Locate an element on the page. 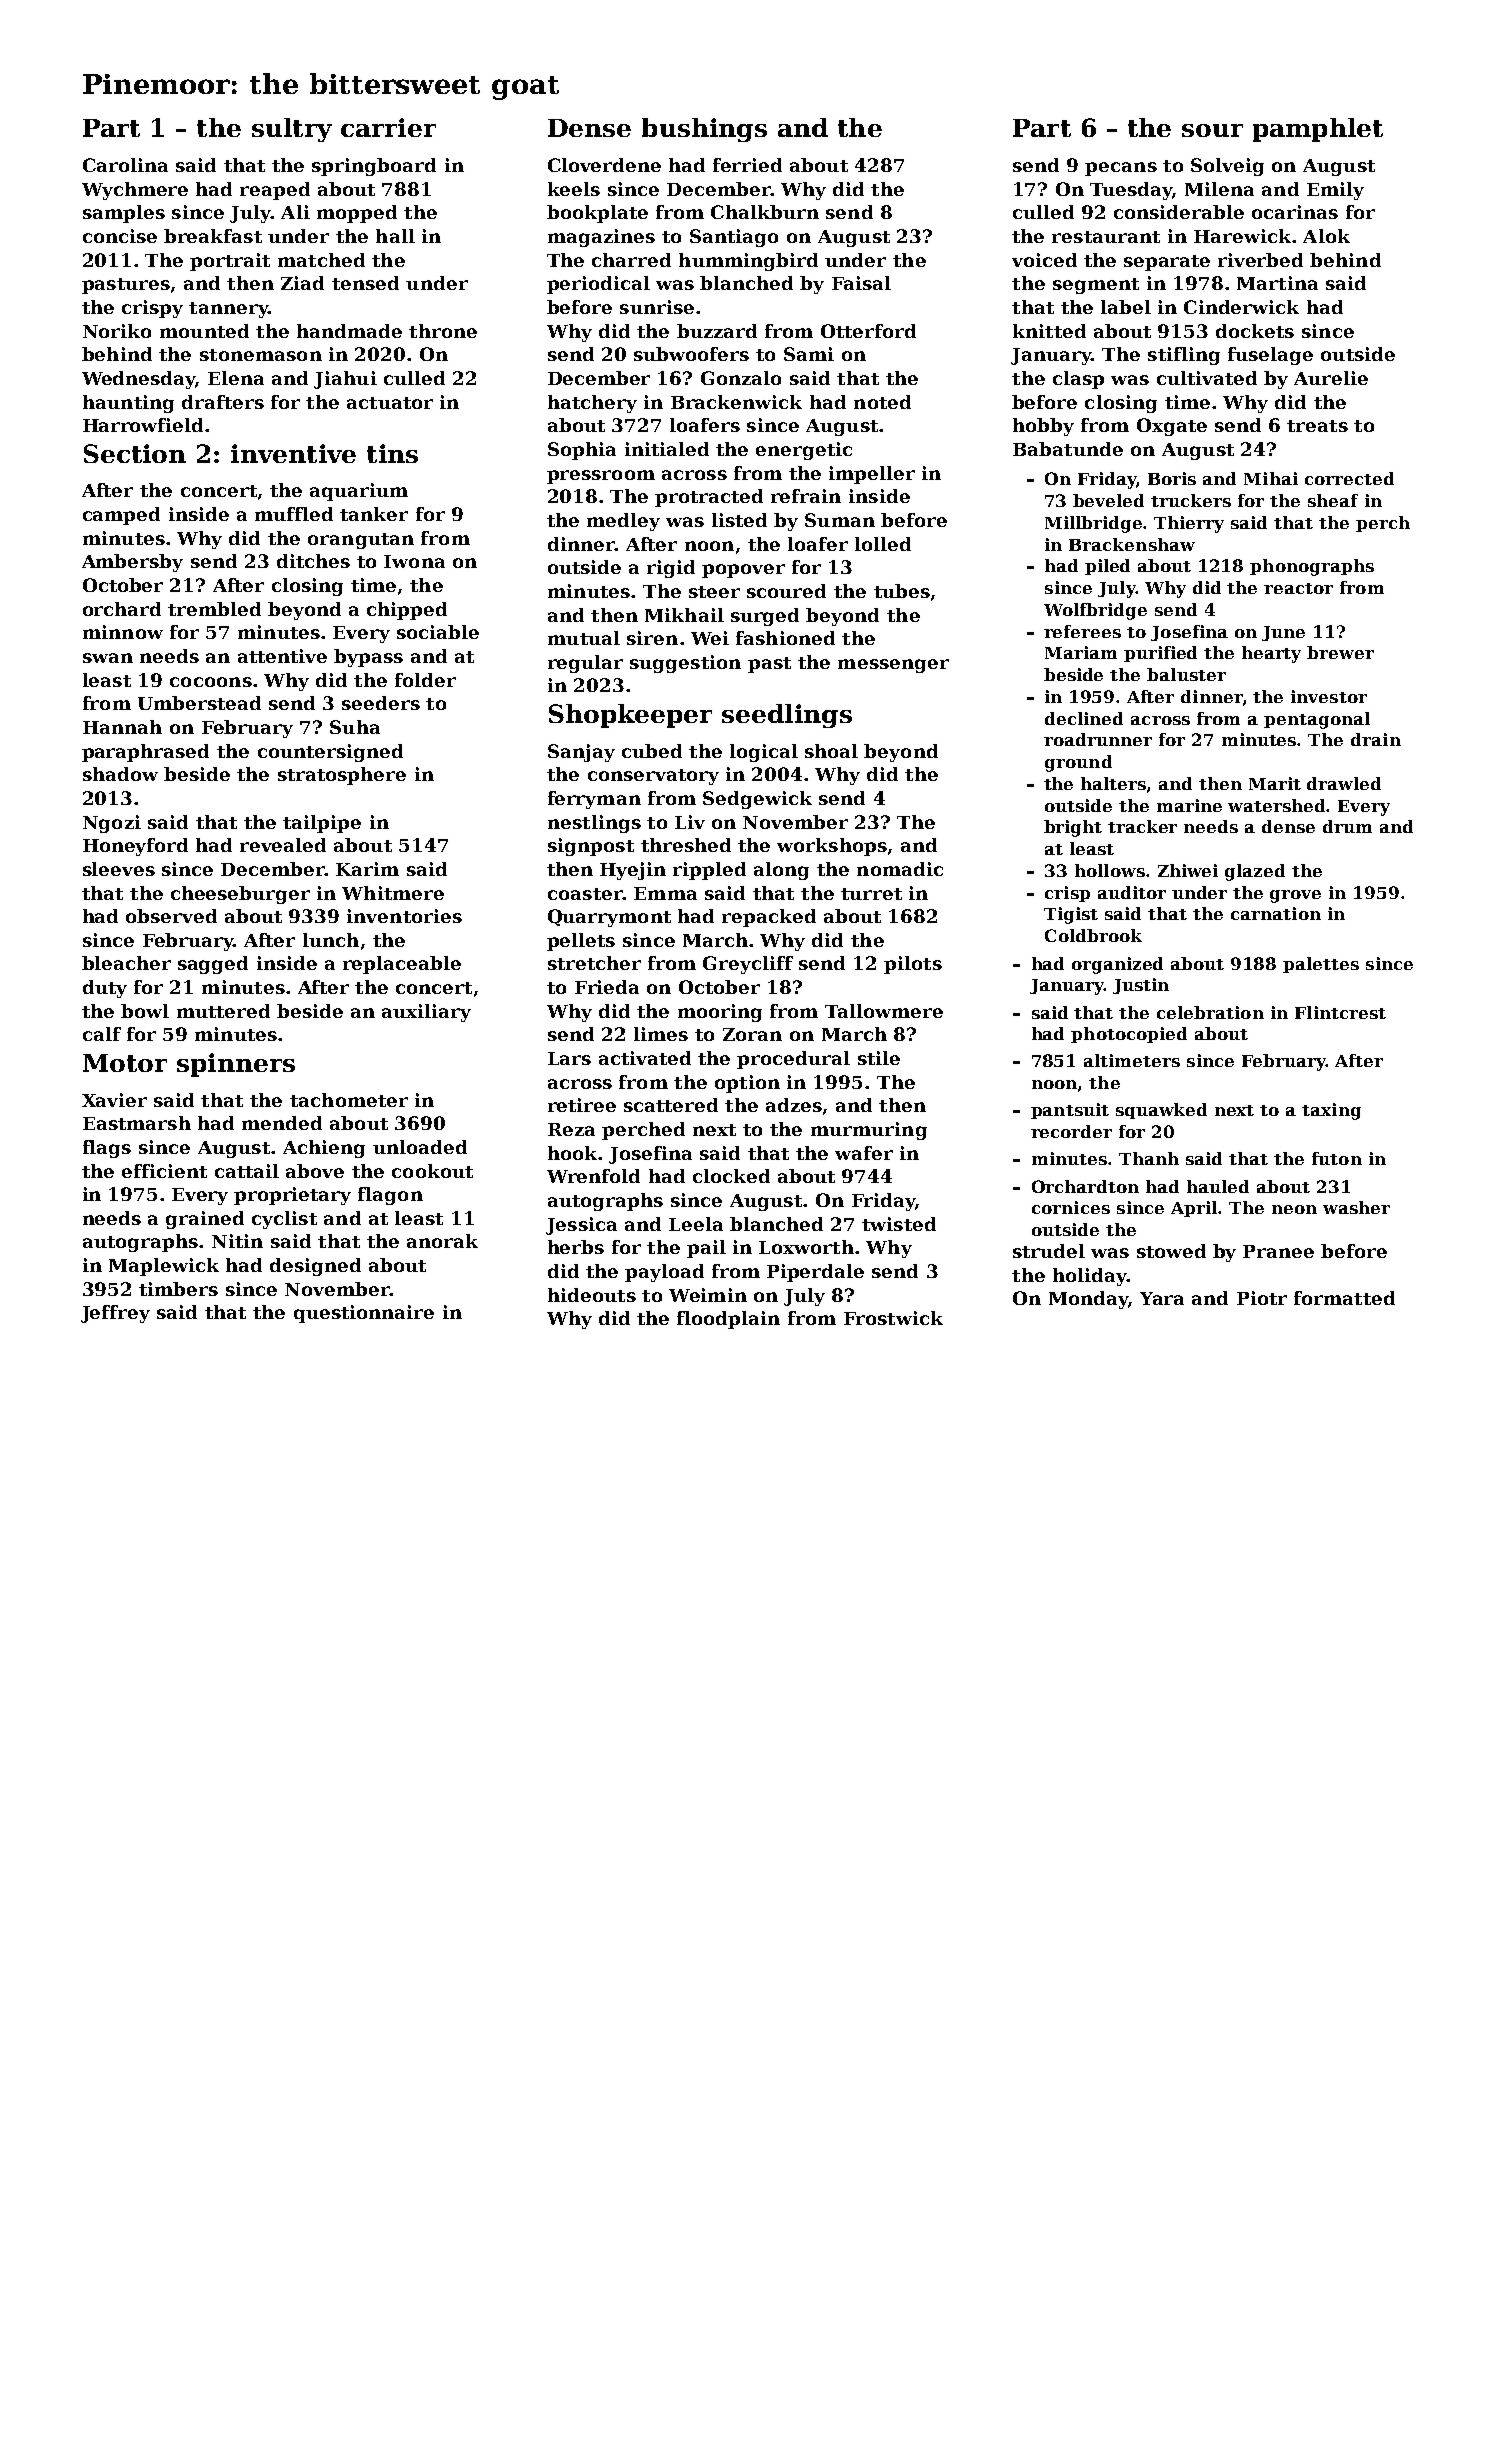  ferried is located at coordinates (747, 165).
